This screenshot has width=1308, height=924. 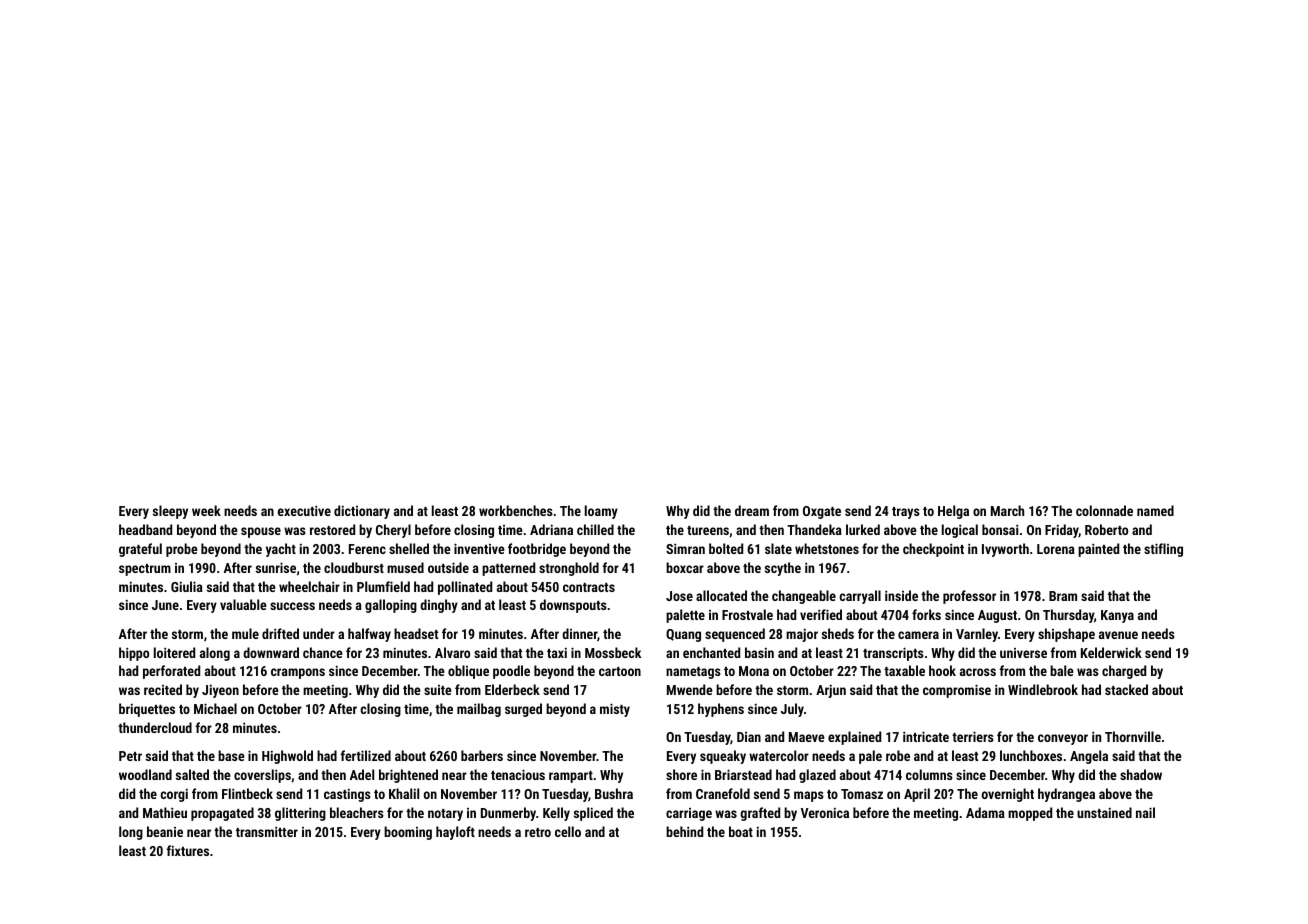 What do you see at coordinates (479, 710) in the screenshot?
I see `mailbag` at bounding box center [479, 710].
